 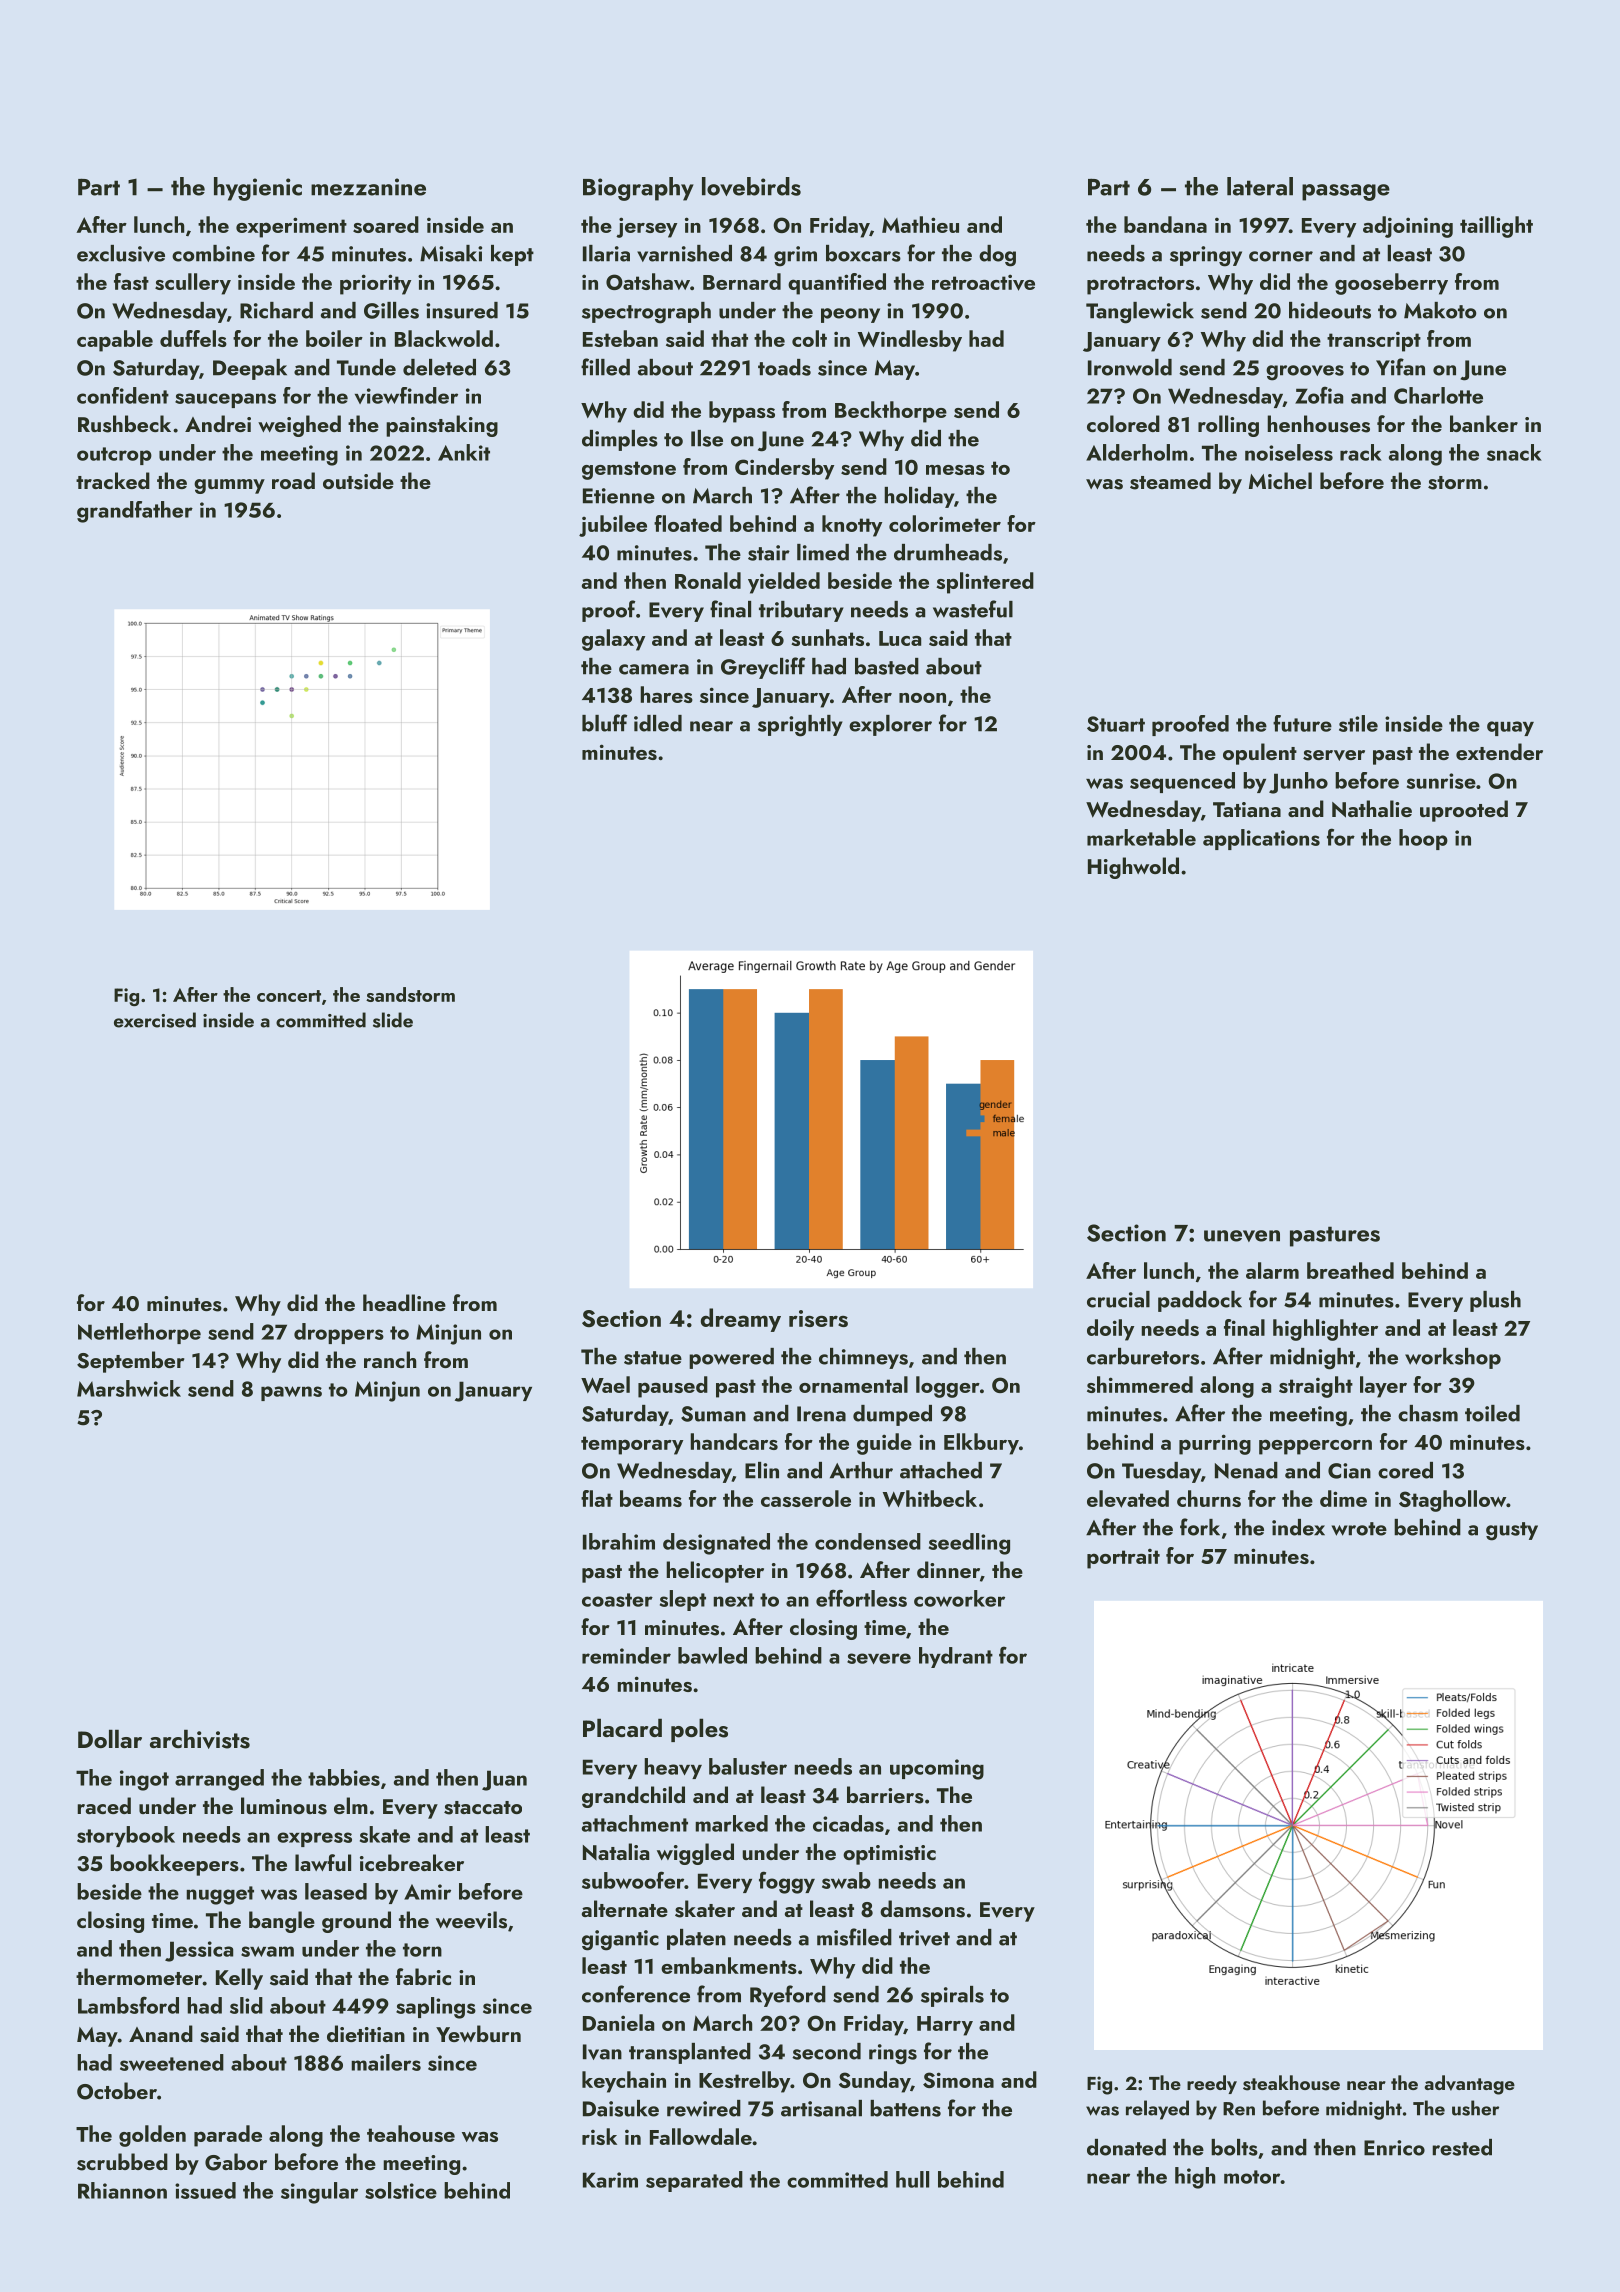 What do you see at coordinates (1514, 452) in the document?
I see `snack` at bounding box center [1514, 452].
